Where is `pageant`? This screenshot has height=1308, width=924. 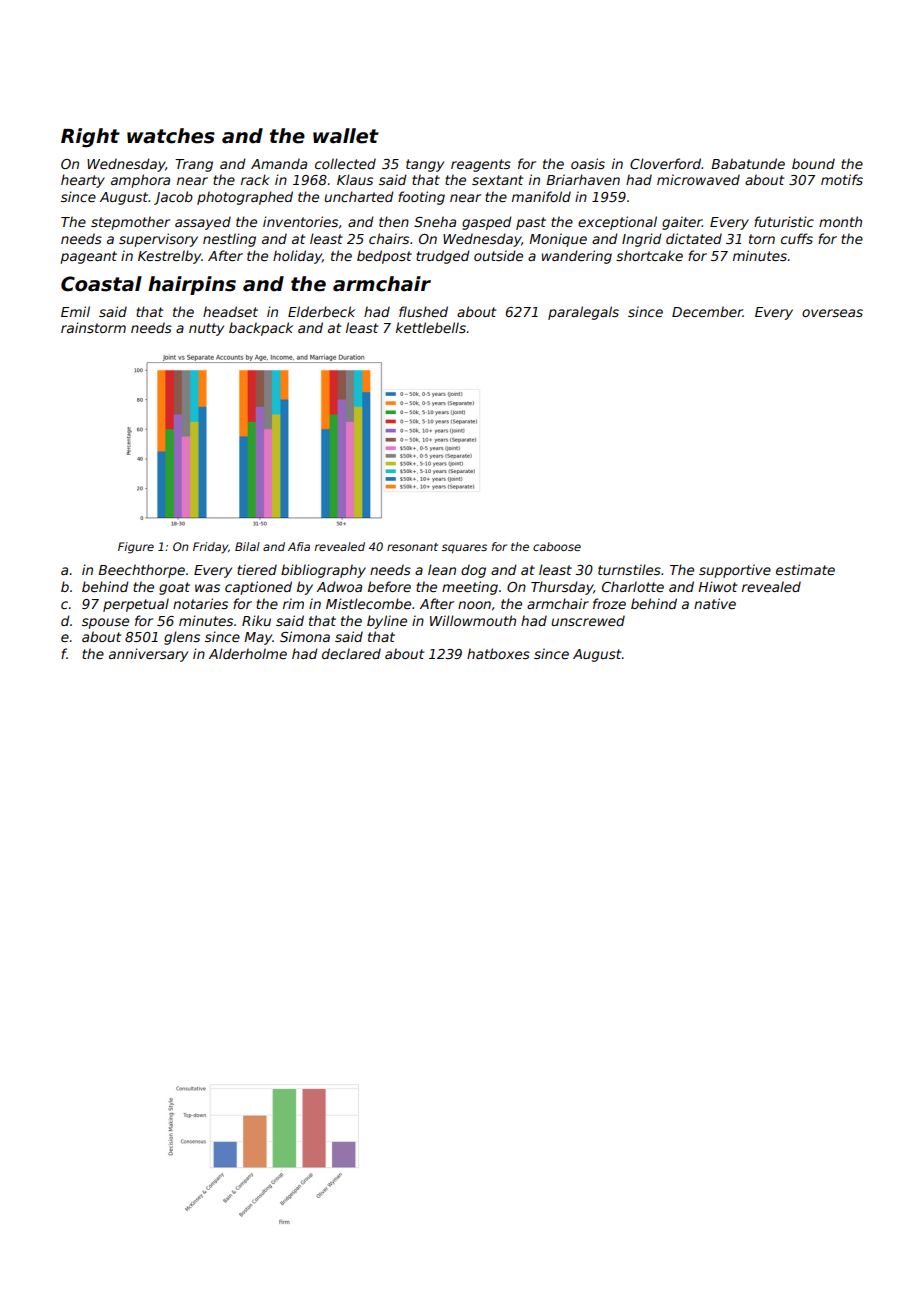
pageant is located at coordinates (88, 257).
